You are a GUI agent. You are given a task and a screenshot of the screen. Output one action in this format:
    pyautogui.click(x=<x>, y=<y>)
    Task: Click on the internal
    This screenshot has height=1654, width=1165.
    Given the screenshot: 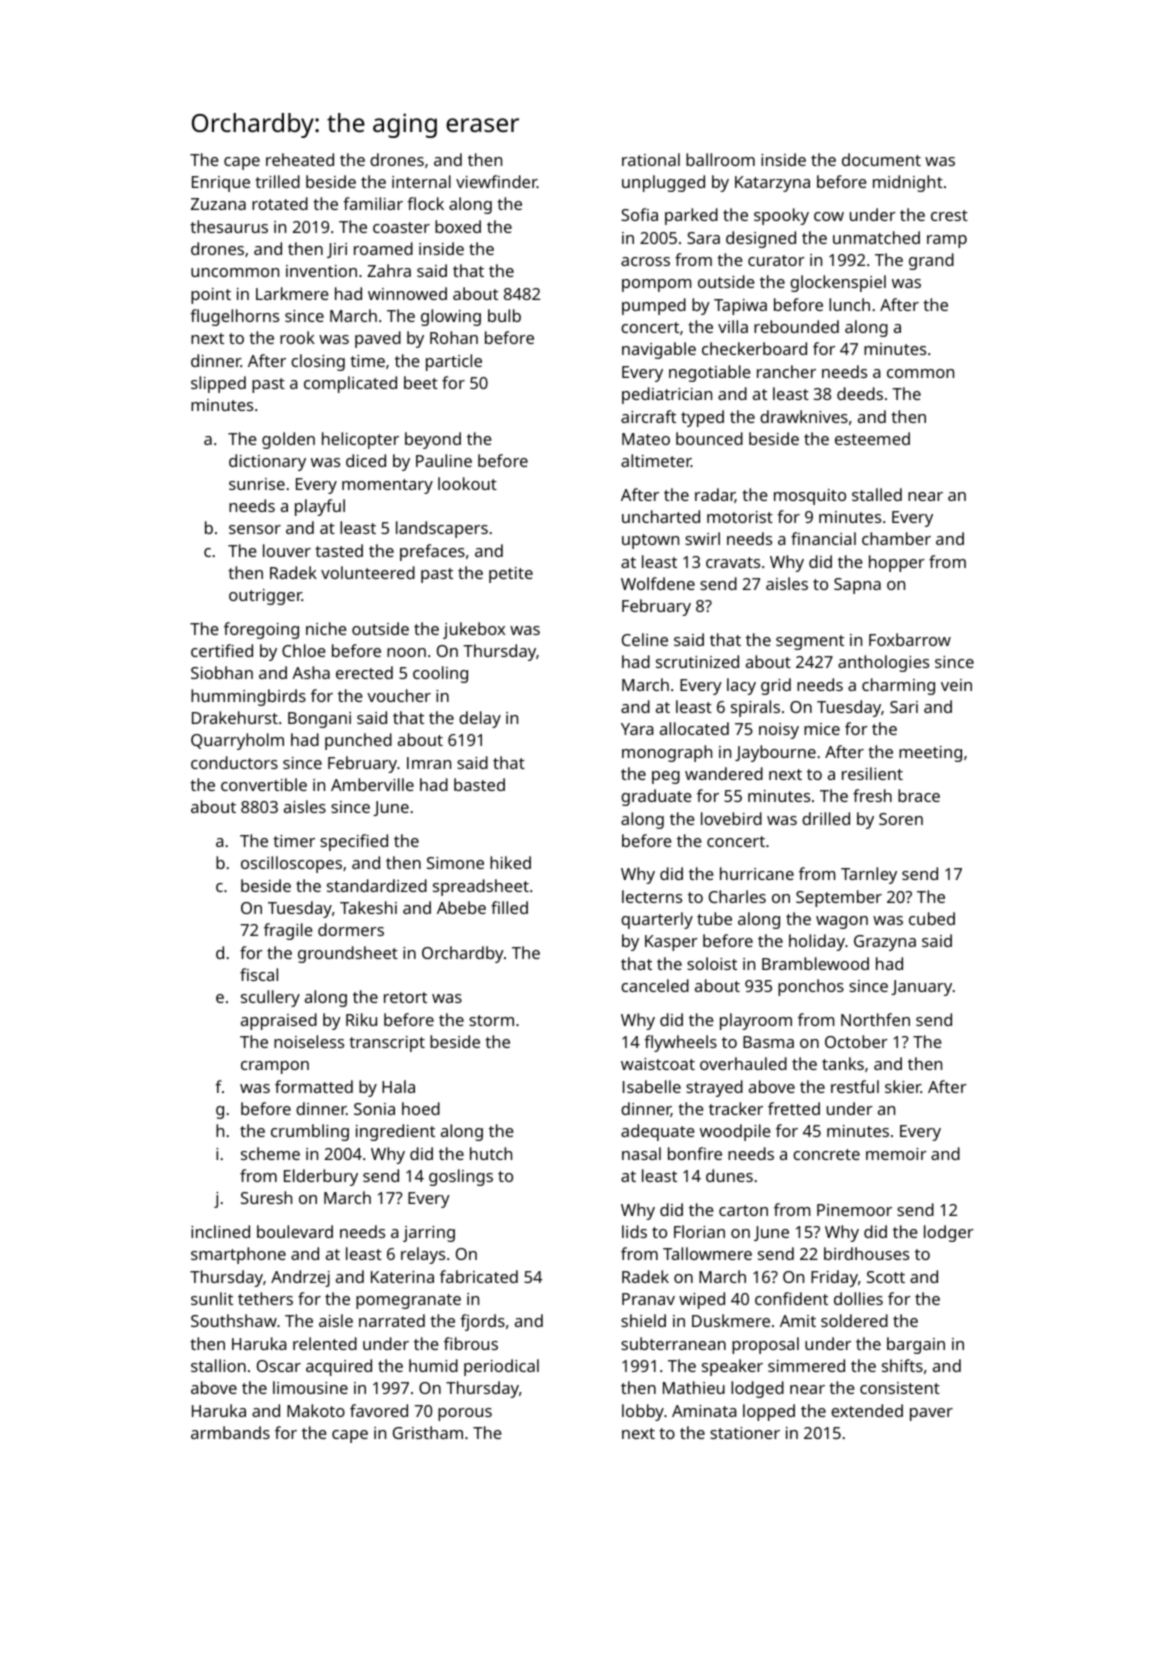 What is the action you would take?
    pyautogui.click(x=421, y=181)
